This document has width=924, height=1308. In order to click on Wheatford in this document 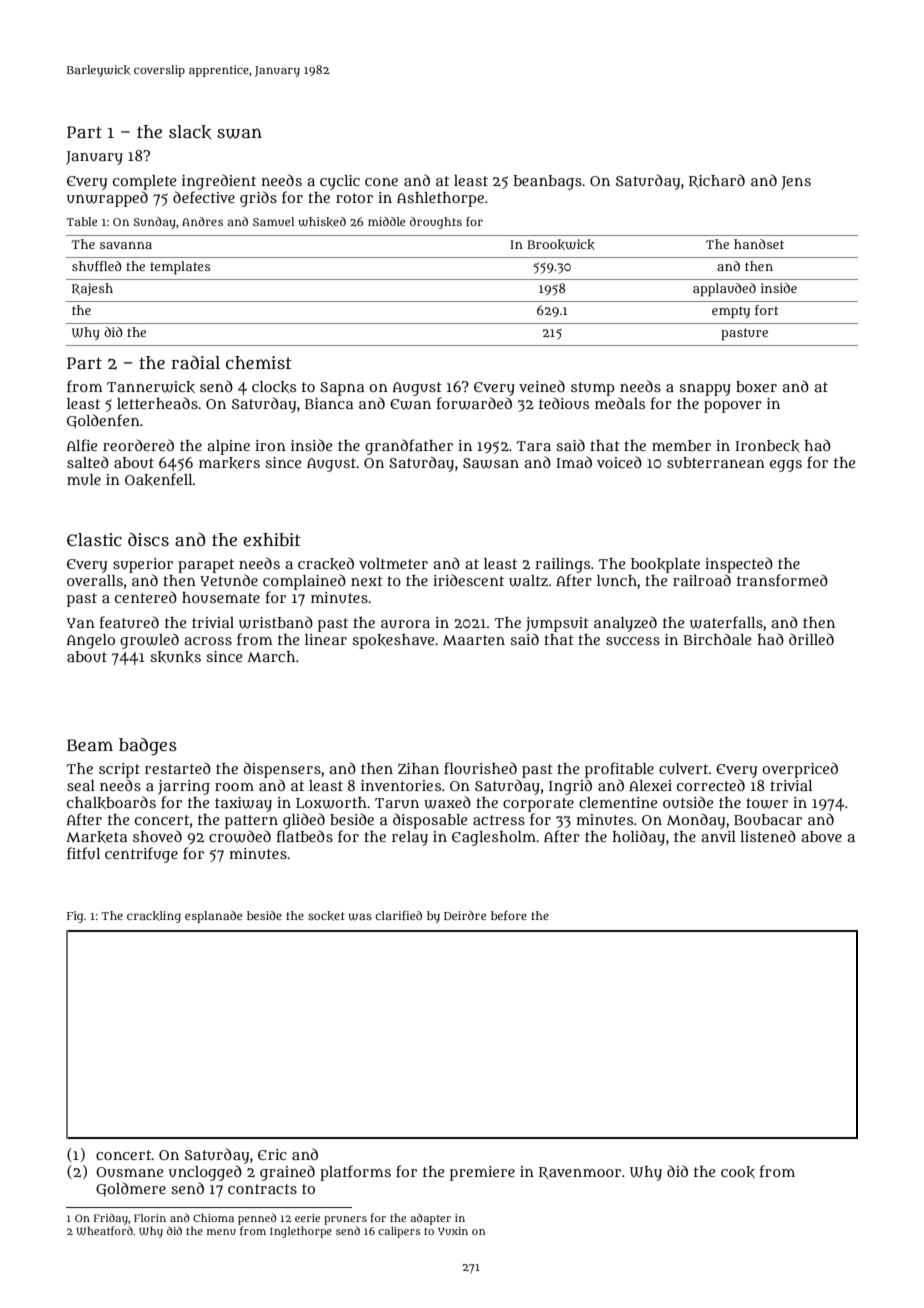, I will do `click(104, 1230)`.
